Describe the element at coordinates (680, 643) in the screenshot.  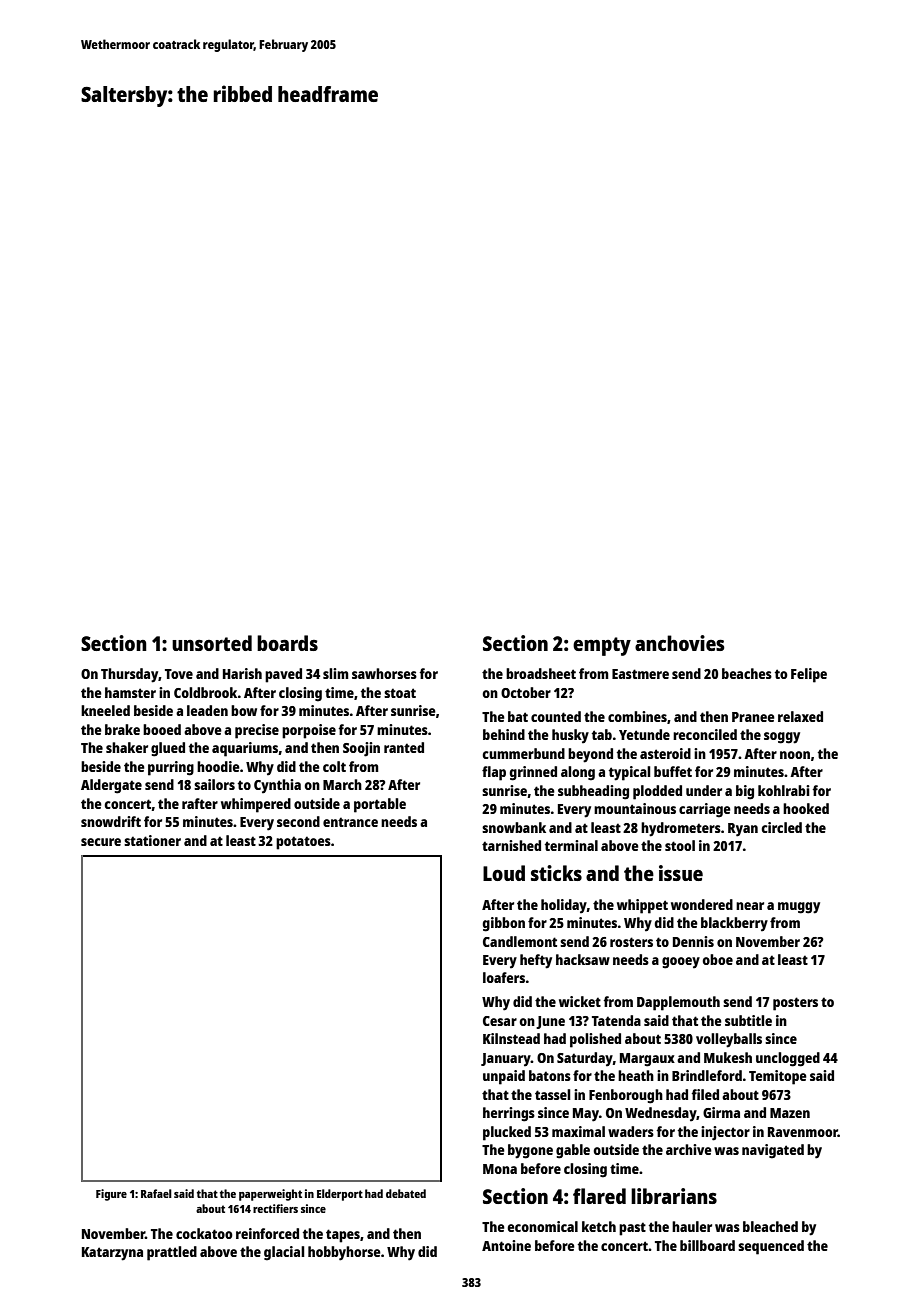
I see `anchovies` at that location.
